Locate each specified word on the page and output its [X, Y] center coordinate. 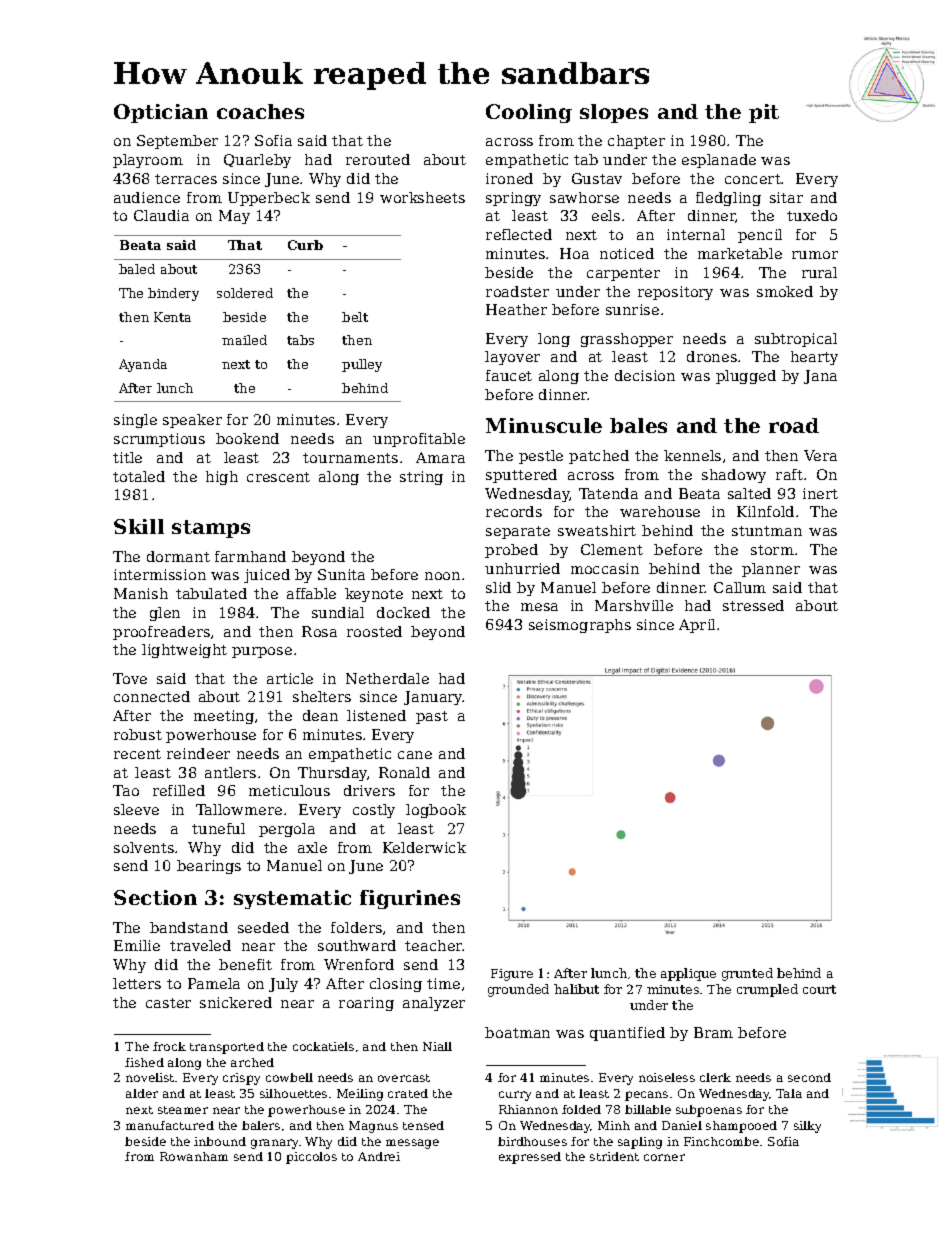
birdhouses [532, 1141]
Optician [161, 113]
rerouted [378, 159]
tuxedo [812, 215]
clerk [715, 1077]
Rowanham [194, 1156]
